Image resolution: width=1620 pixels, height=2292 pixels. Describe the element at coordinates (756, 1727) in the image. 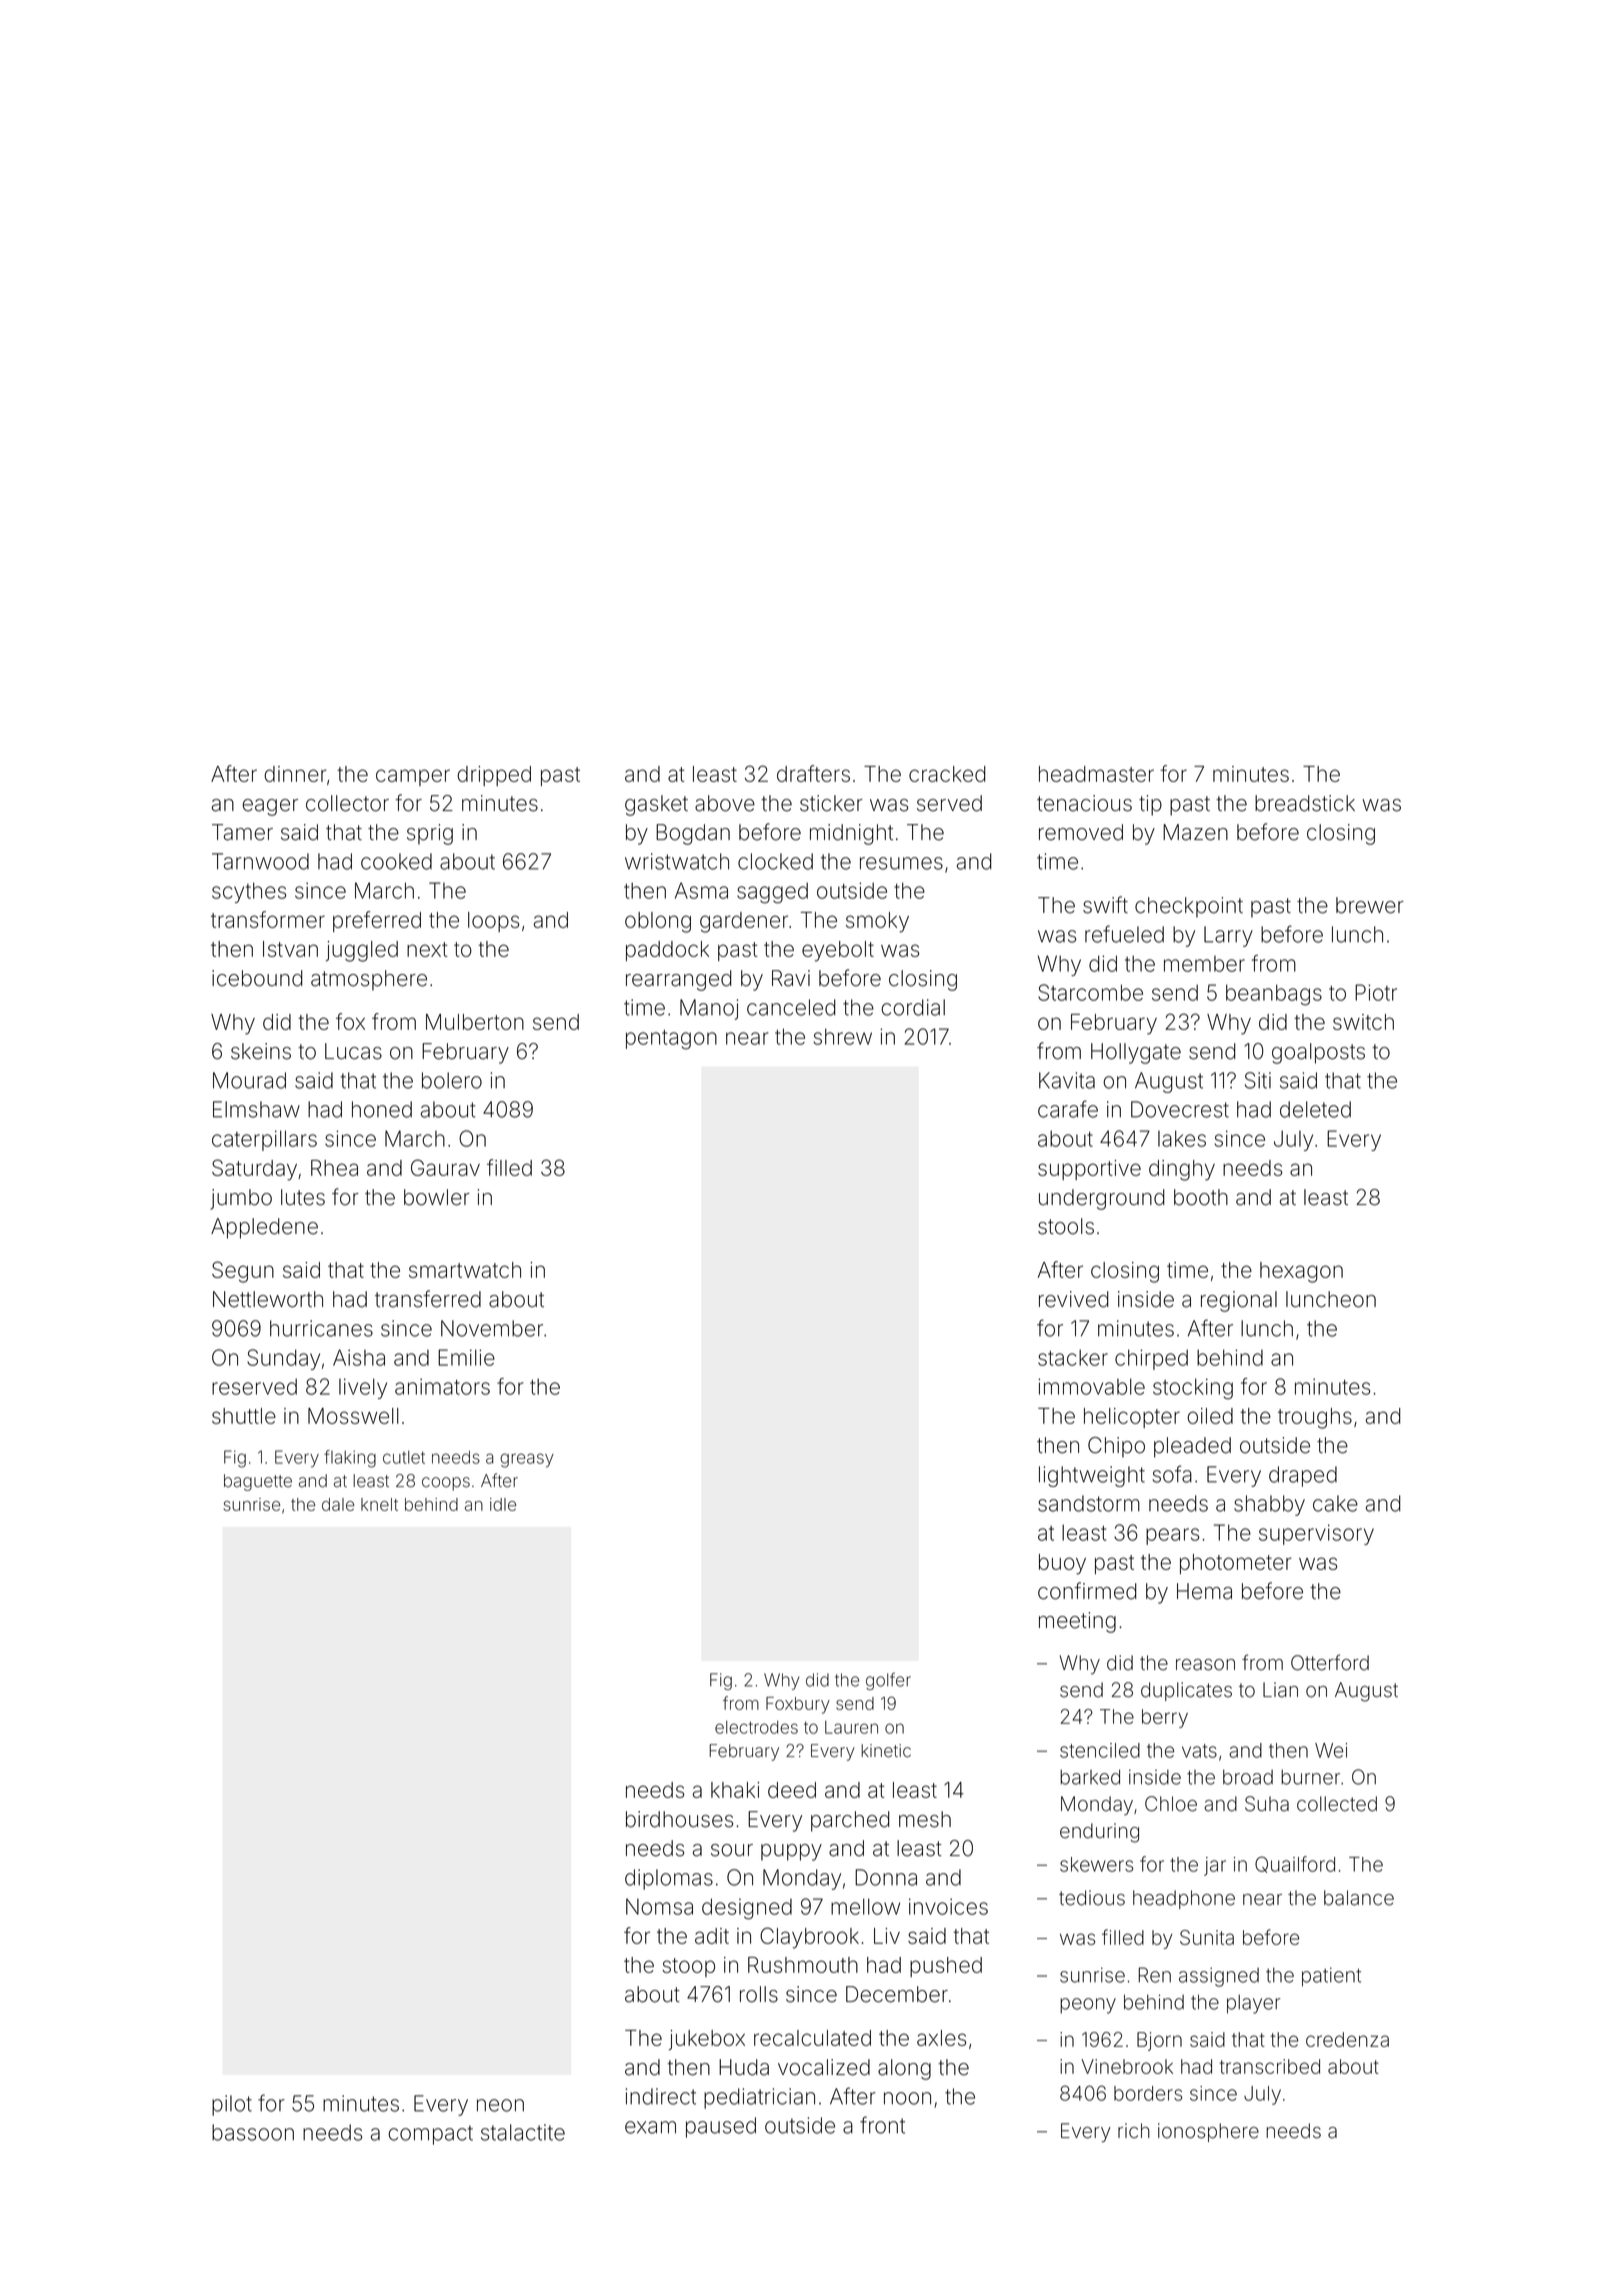

I see `electrodes` at that location.
